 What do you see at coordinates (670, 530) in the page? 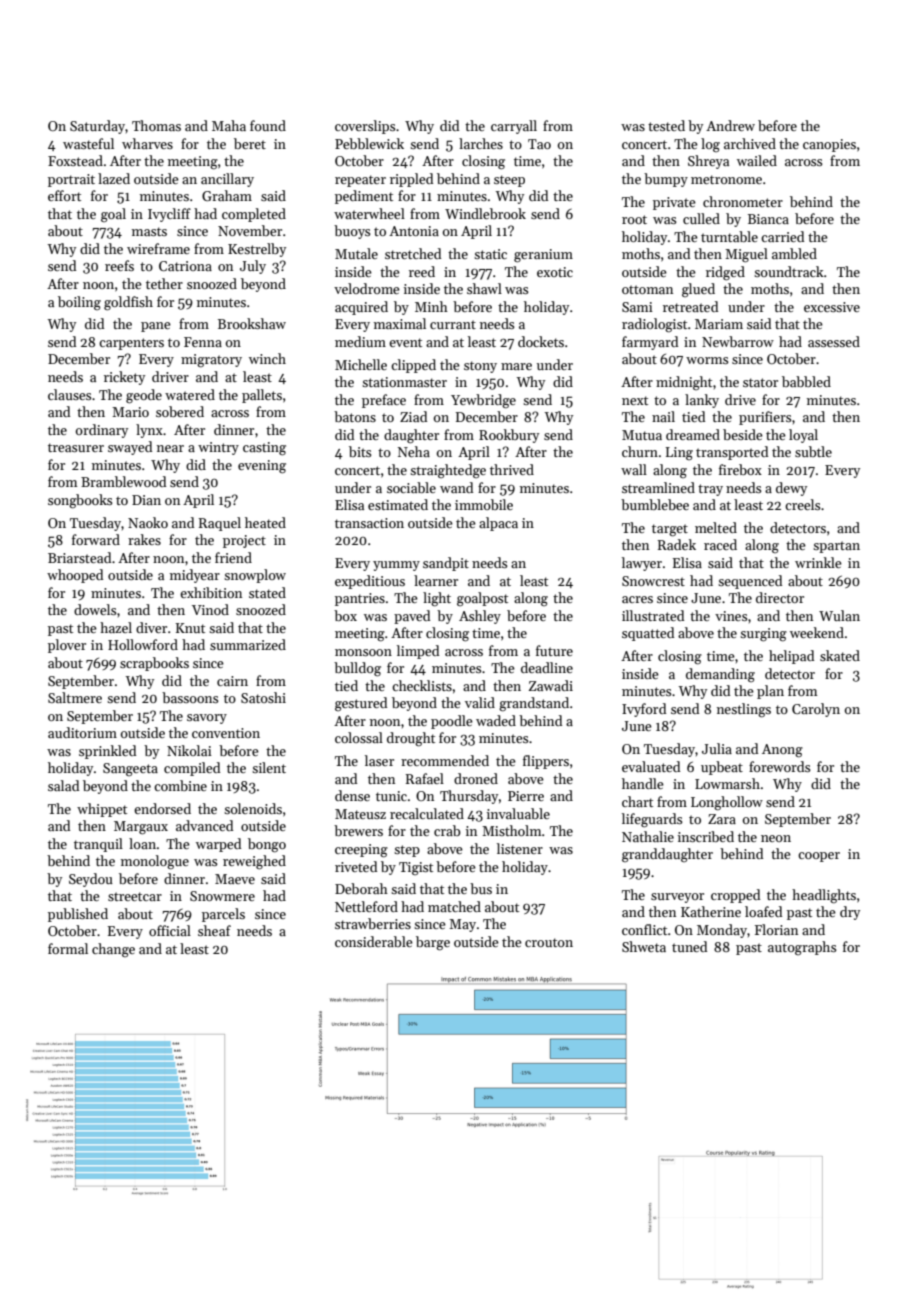
I see `target` at bounding box center [670, 530].
